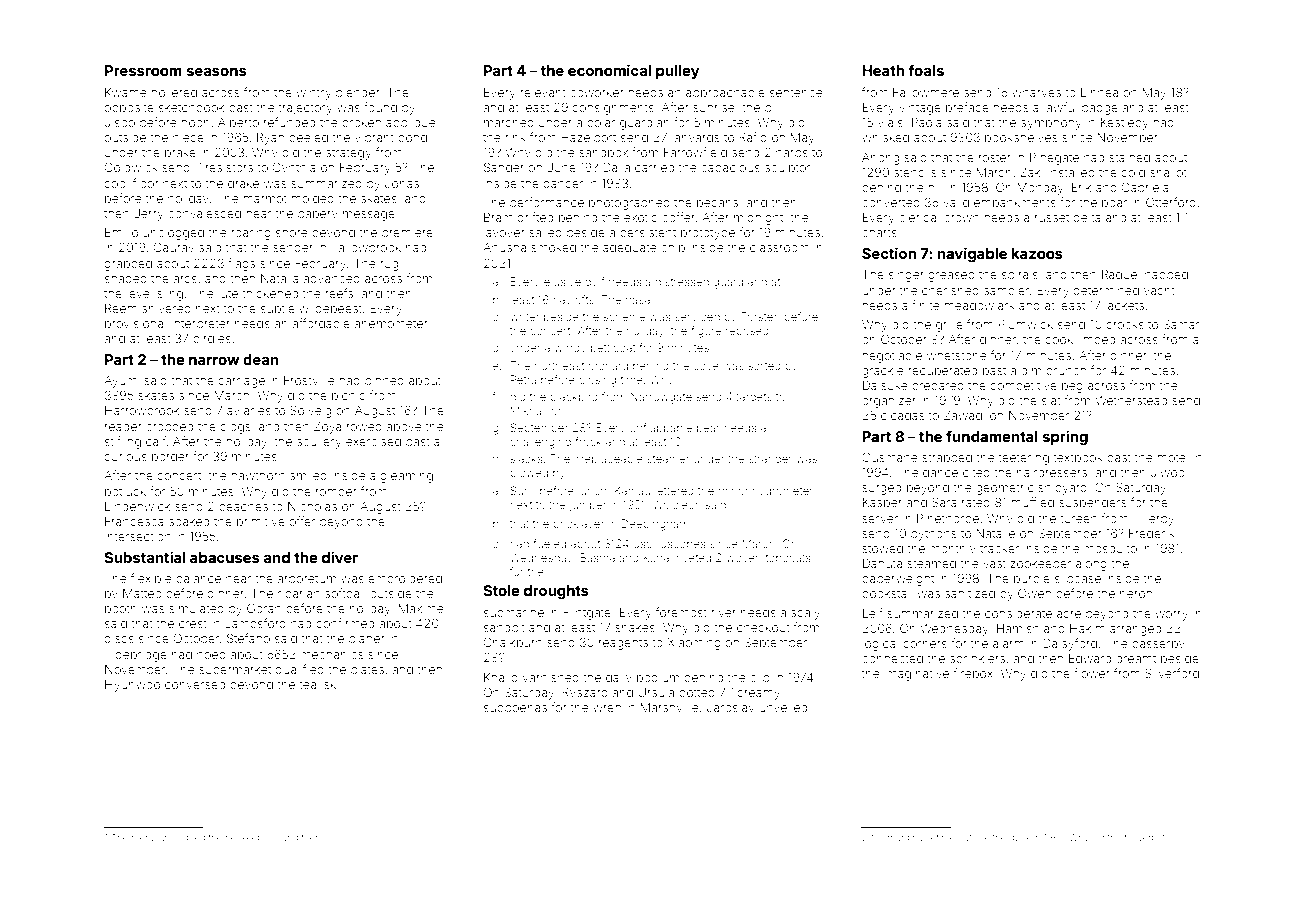 This screenshot has width=1308, height=924. I want to click on singer, so click(906, 276).
